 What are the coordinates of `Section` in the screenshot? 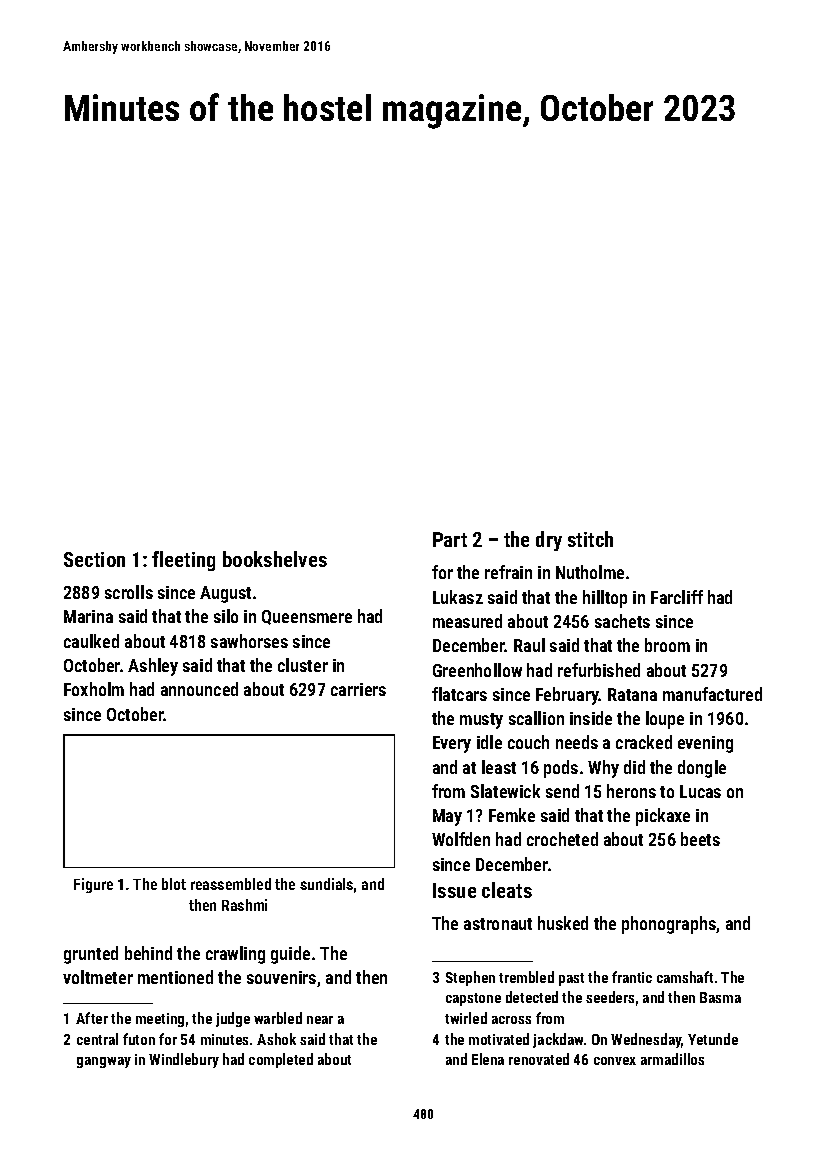 It's located at (94, 559).
